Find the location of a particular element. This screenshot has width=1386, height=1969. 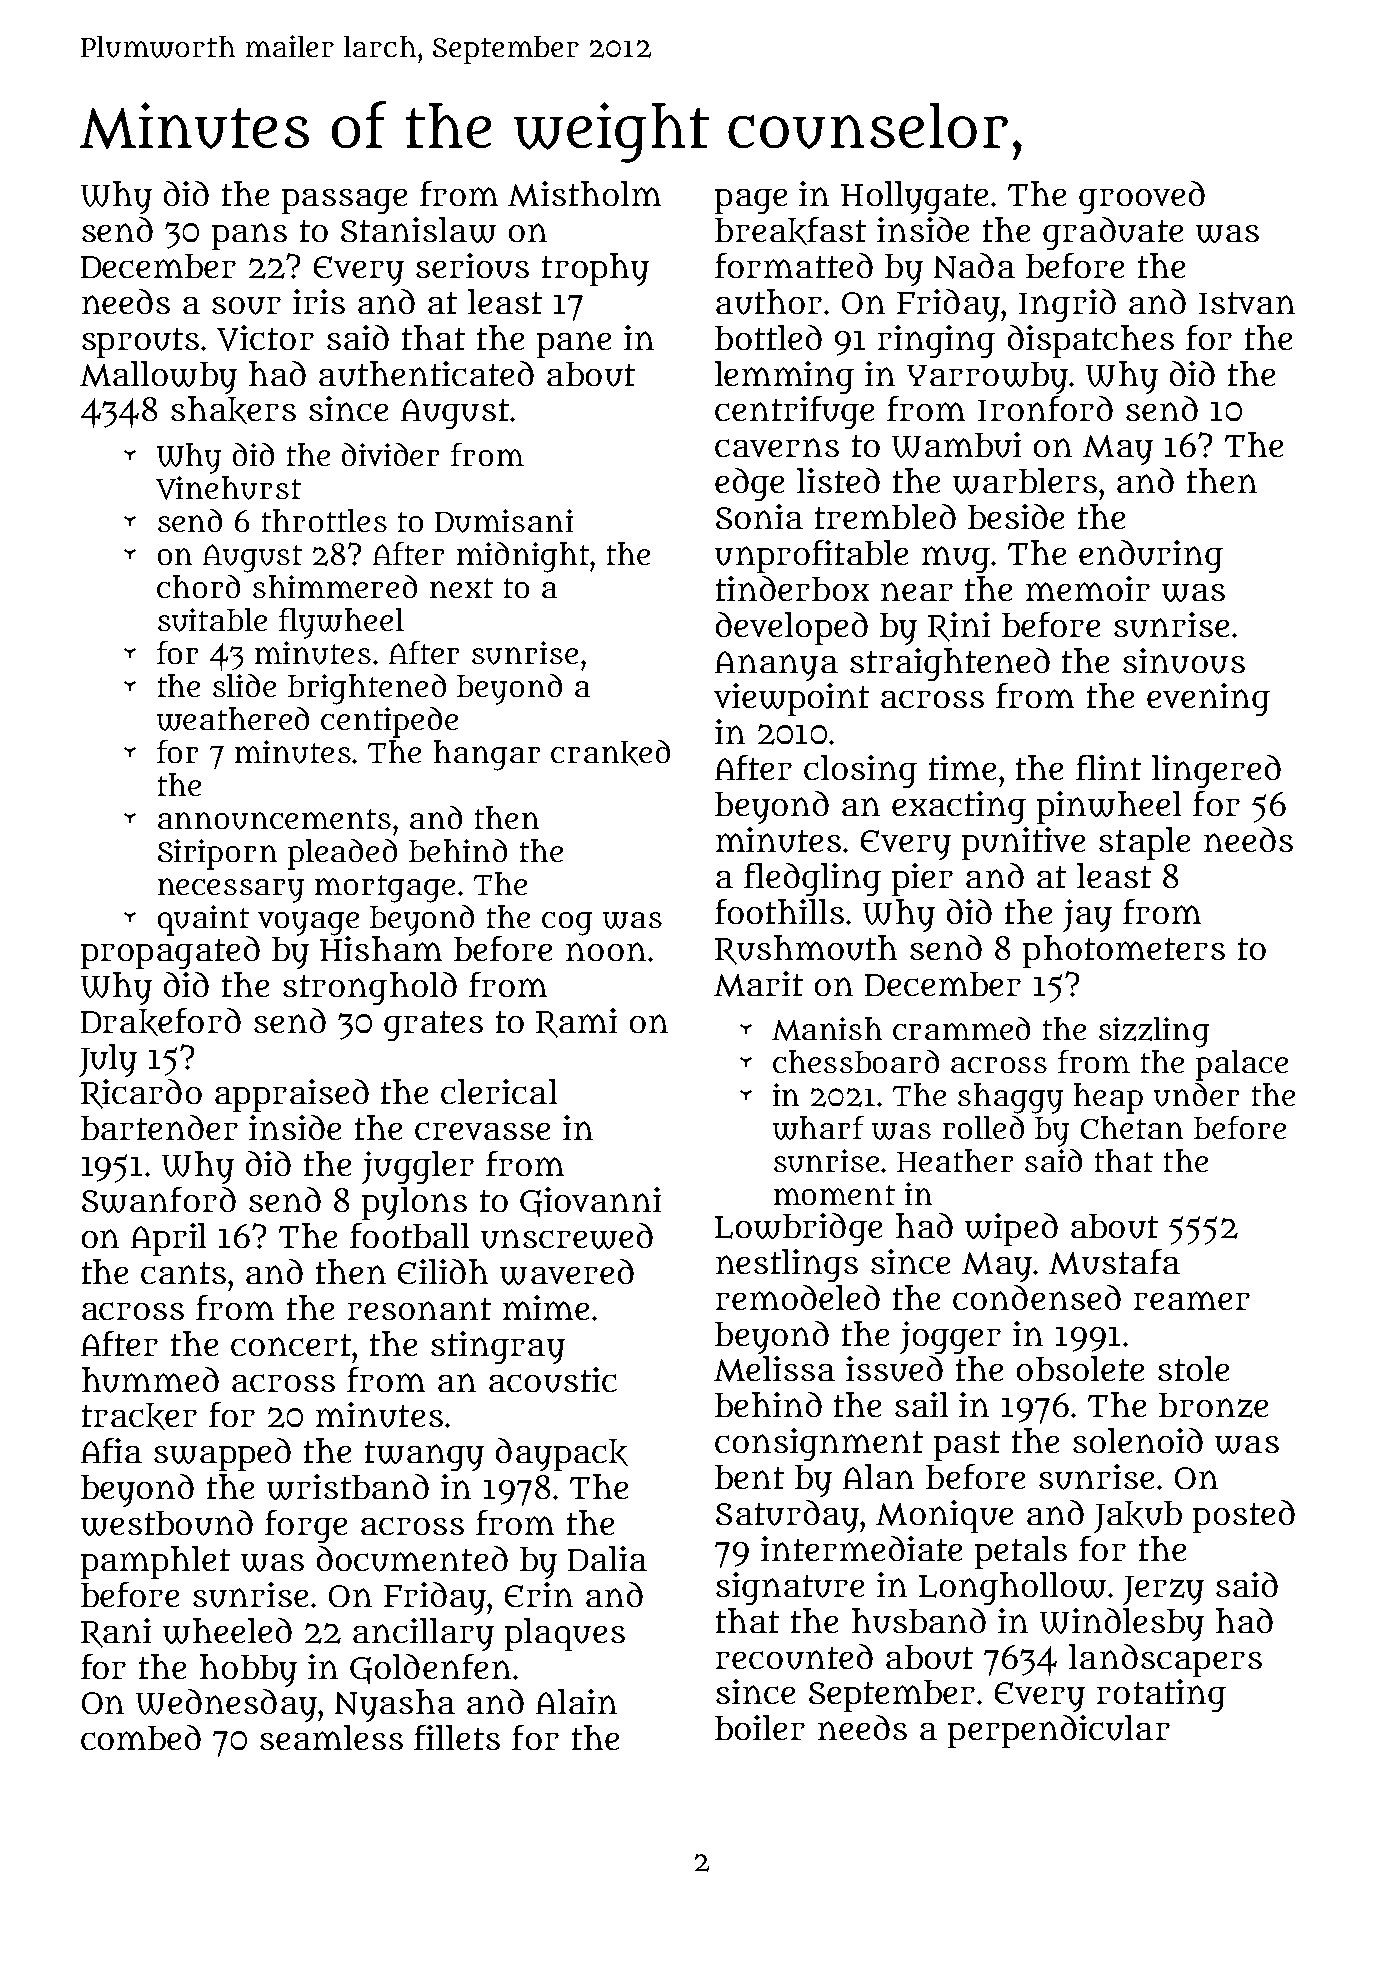

perpendicular is located at coordinates (1059, 1731).
